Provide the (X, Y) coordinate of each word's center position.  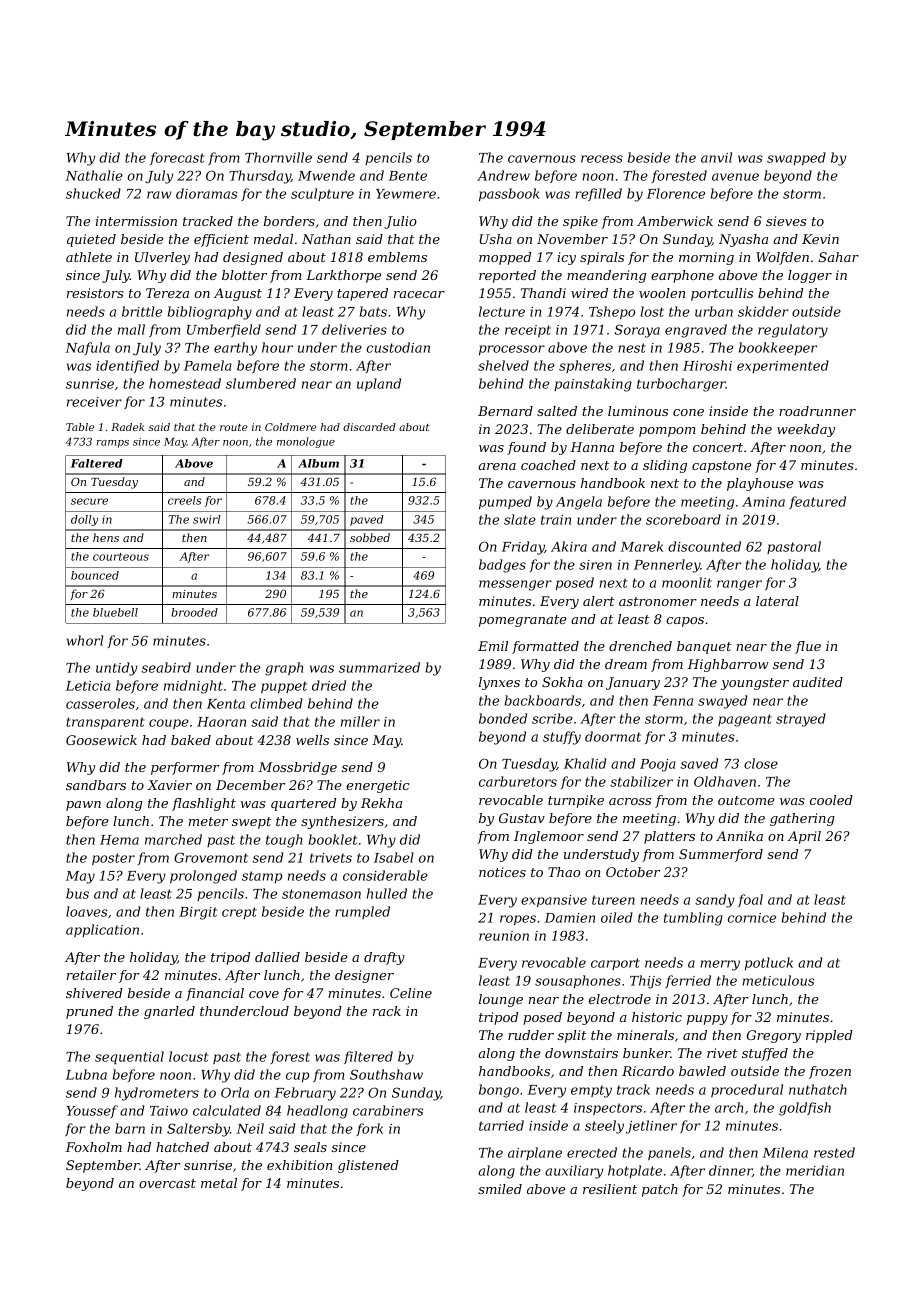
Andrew (503, 175)
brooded (194, 612)
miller (360, 721)
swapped (796, 158)
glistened (368, 1166)
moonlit (687, 582)
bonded (503, 718)
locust (188, 1056)
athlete (89, 257)
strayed (801, 720)
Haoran (221, 722)
